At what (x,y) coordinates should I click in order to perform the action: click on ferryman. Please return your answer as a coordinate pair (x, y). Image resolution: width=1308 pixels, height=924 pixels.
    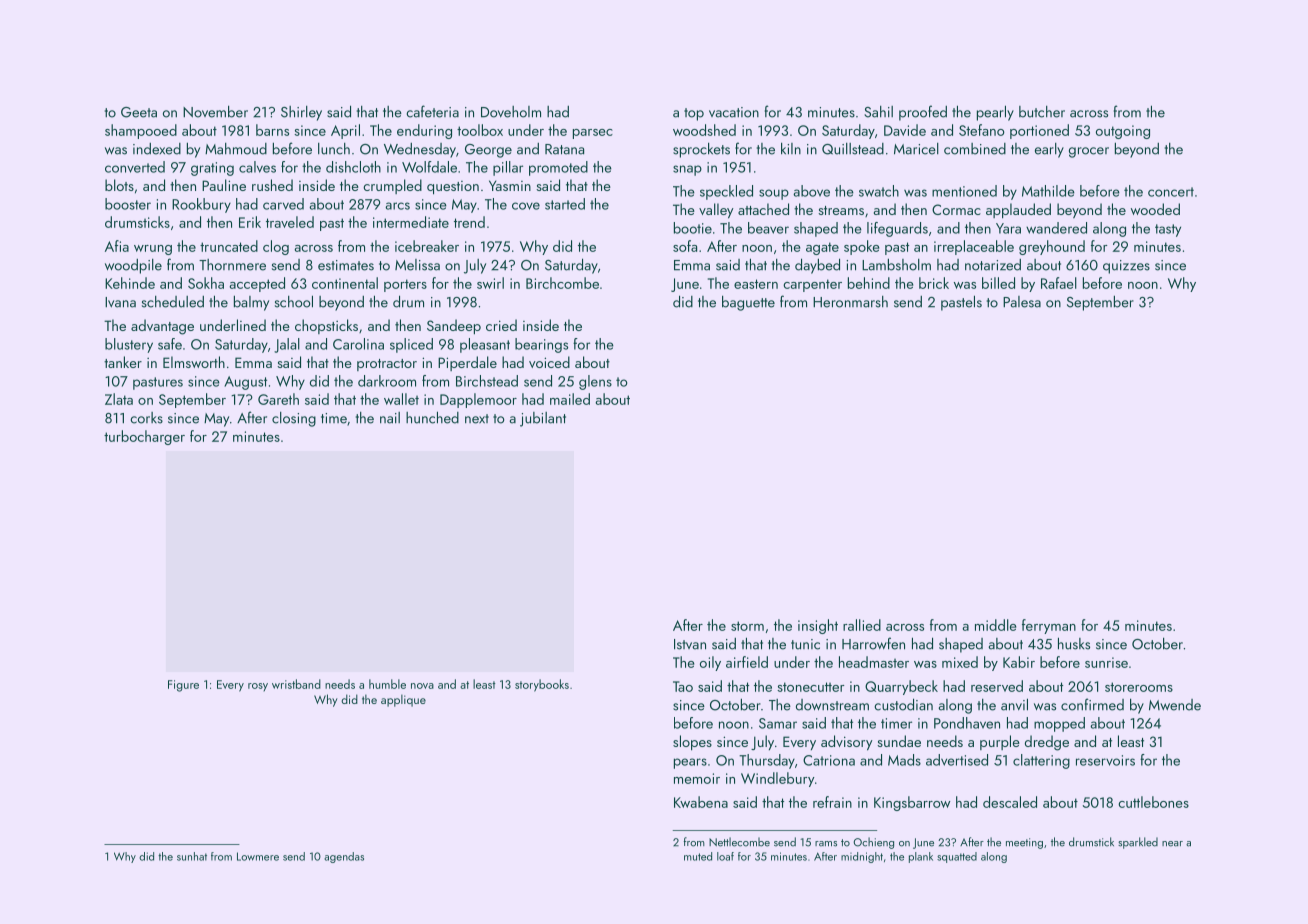
    Looking at the image, I should click on (1049, 626).
